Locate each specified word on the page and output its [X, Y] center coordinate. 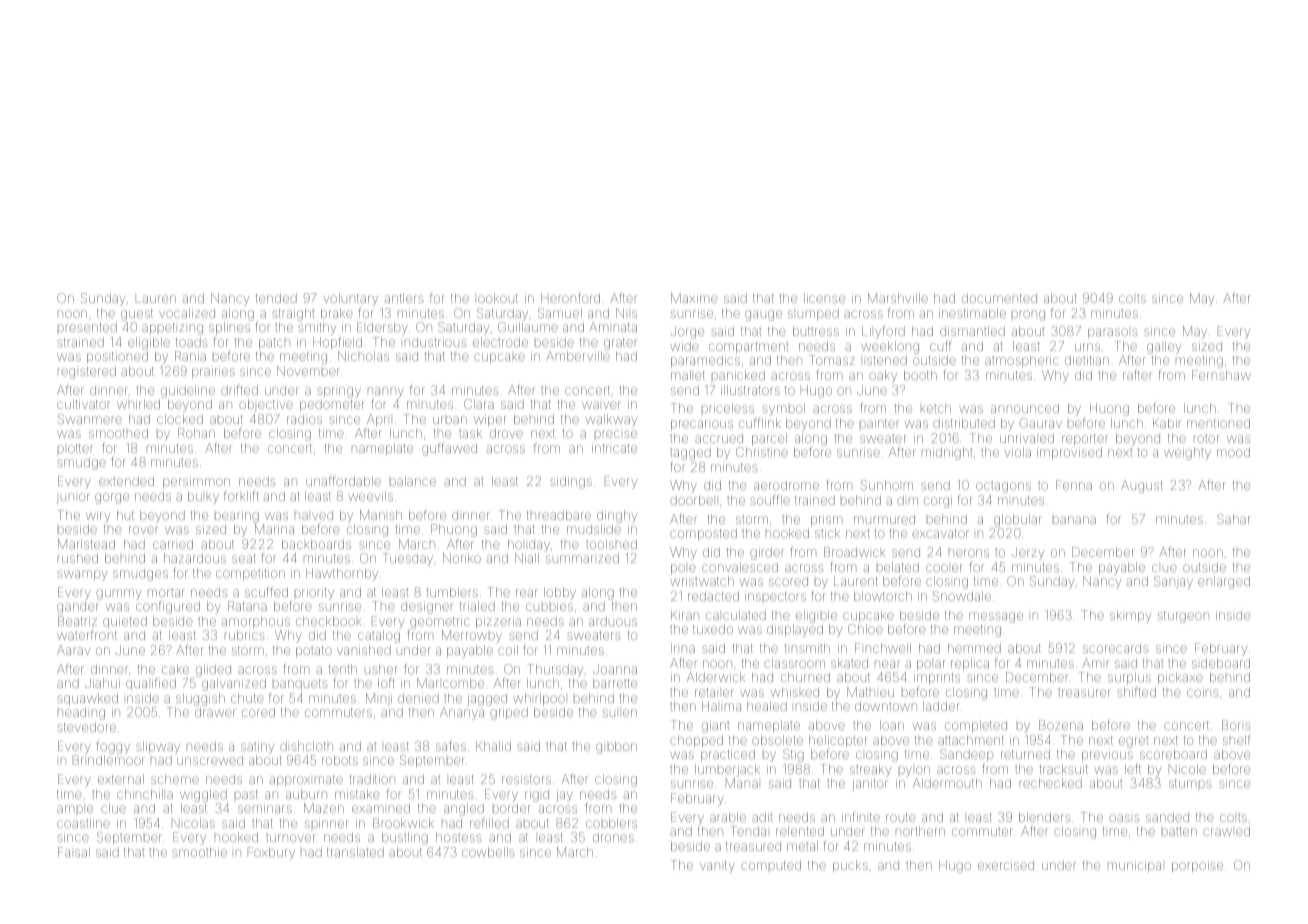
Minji [379, 699]
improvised [1069, 453]
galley [1164, 347]
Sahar [1233, 519]
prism [826, 520]
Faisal [74, 852]
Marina [274, 529]
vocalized [187, 313]
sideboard [1221, 663]
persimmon [196, 482]
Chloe [865, 629]
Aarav [73, 650]
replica [970, 664]
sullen [620, 713]
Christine [762, 452]
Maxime [694, 298]
